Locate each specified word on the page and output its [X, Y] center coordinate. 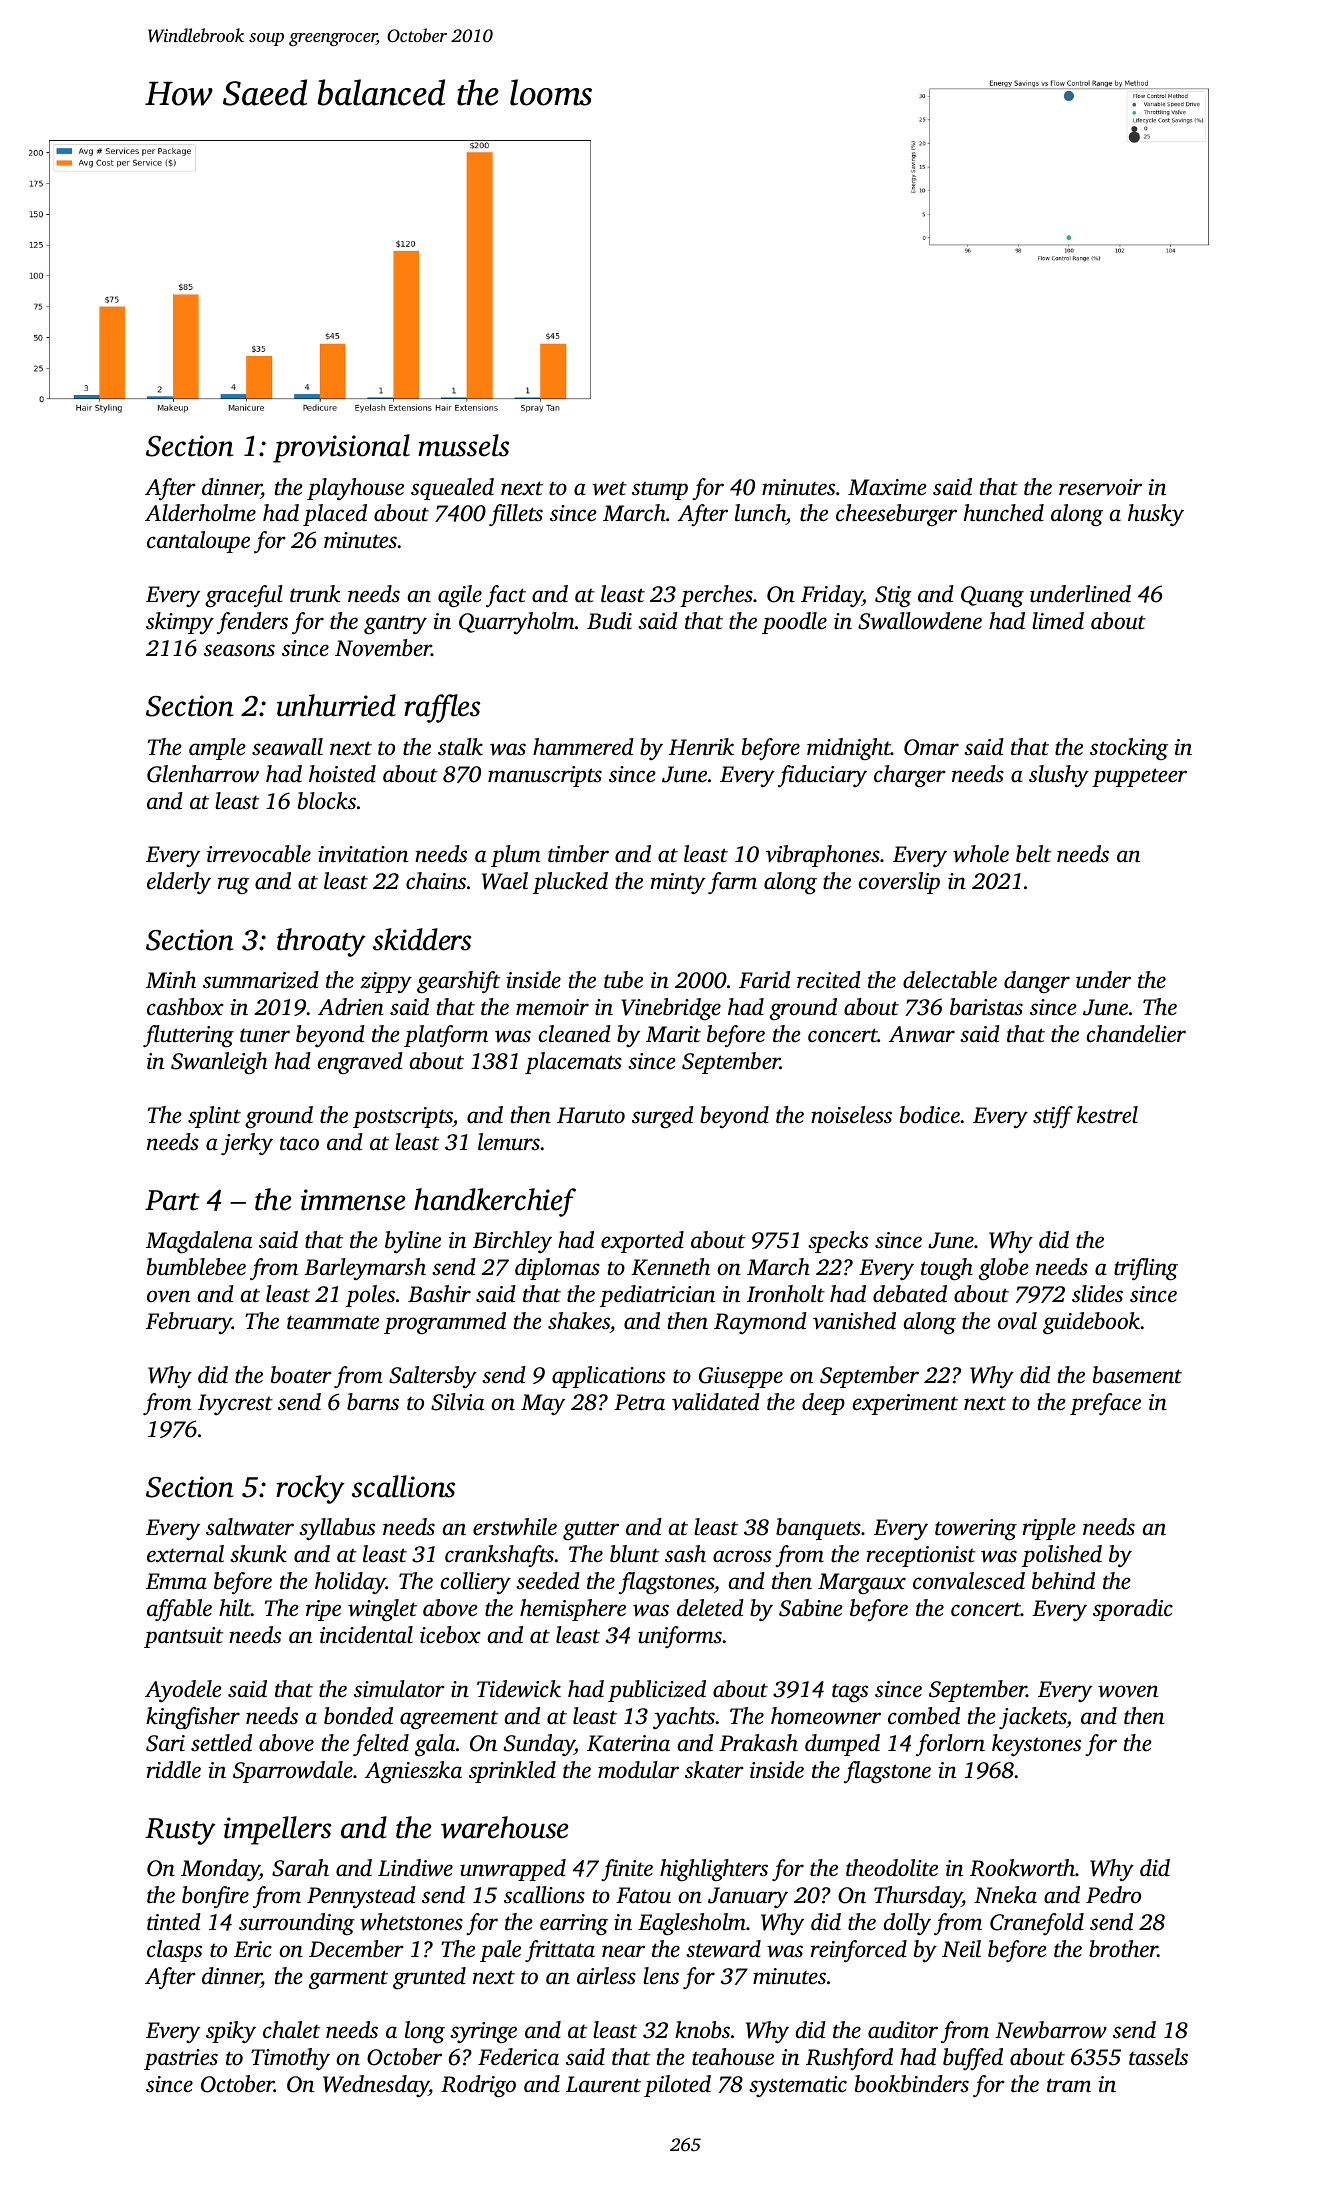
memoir [552, 1007]
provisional [341, 448]
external [185, 1554]
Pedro [1113, 1894]
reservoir [1100, 487]
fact [506, 596]
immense [353, 1200]
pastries [181, 2059]
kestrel [1107, 1114]
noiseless [851, 1115]
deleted [710, 1607]
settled [221, 1743]
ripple [1049, 1529]
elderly [179, 883]
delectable [950, 980]
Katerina [628, 1743]
